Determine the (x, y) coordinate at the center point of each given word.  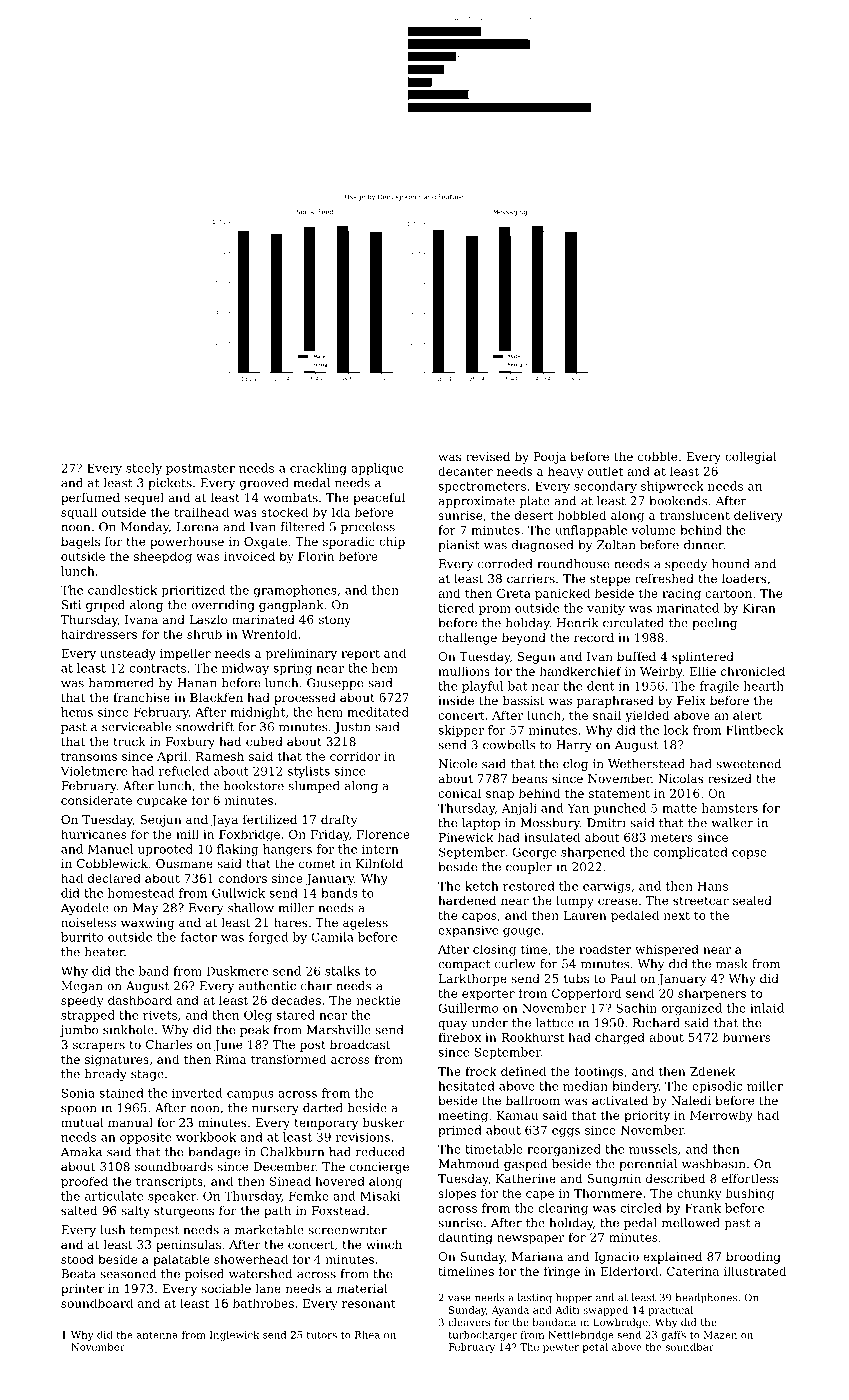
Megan (82, 987)
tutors (322, 1335)
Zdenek (713, 1071)
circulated (633, 623)
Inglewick (235, 1335)
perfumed (90, 499)
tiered (456, 608)
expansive (468, 931)
